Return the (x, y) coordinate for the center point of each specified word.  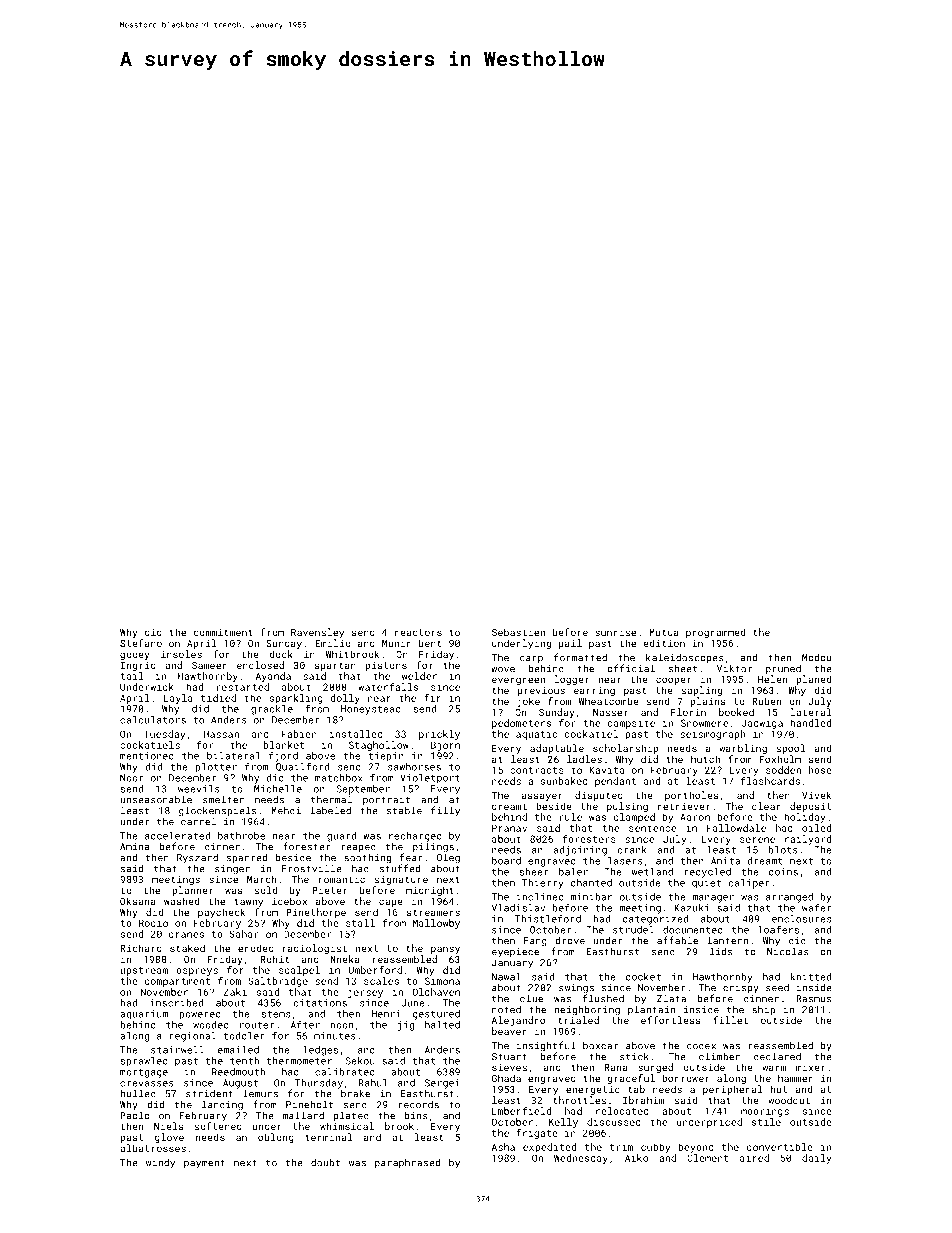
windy (160, 1163)
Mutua (664, 632)
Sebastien (518, 632)
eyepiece (515, 953)
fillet (730, 1020)
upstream (144, 971)
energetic (593, 1090)
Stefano (141, 643)
